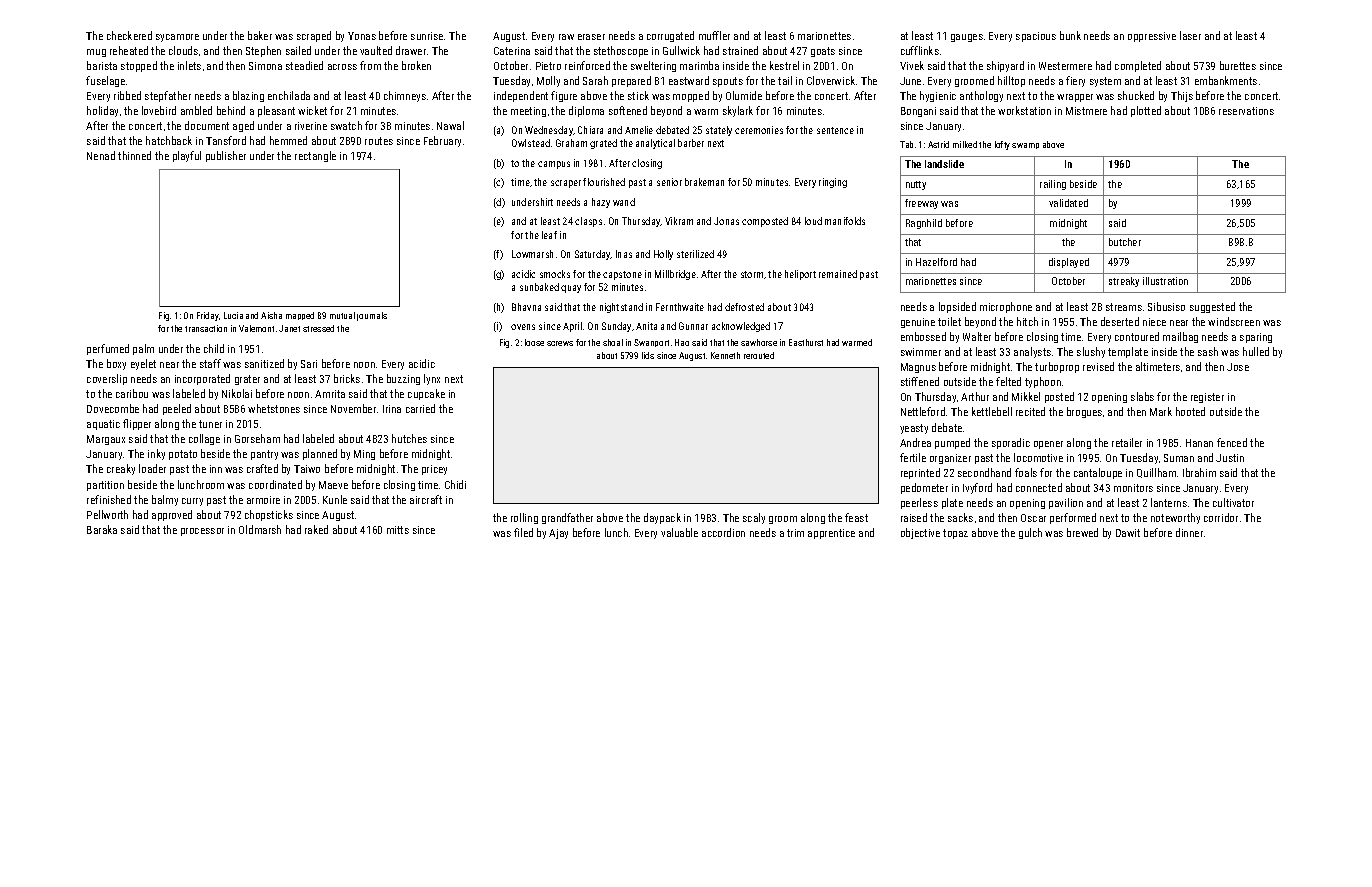 This screenshot has width=1372, height=887. Describe the element at coordinates (108, 349) in the screenshot. I see `perfumed` at that location.
